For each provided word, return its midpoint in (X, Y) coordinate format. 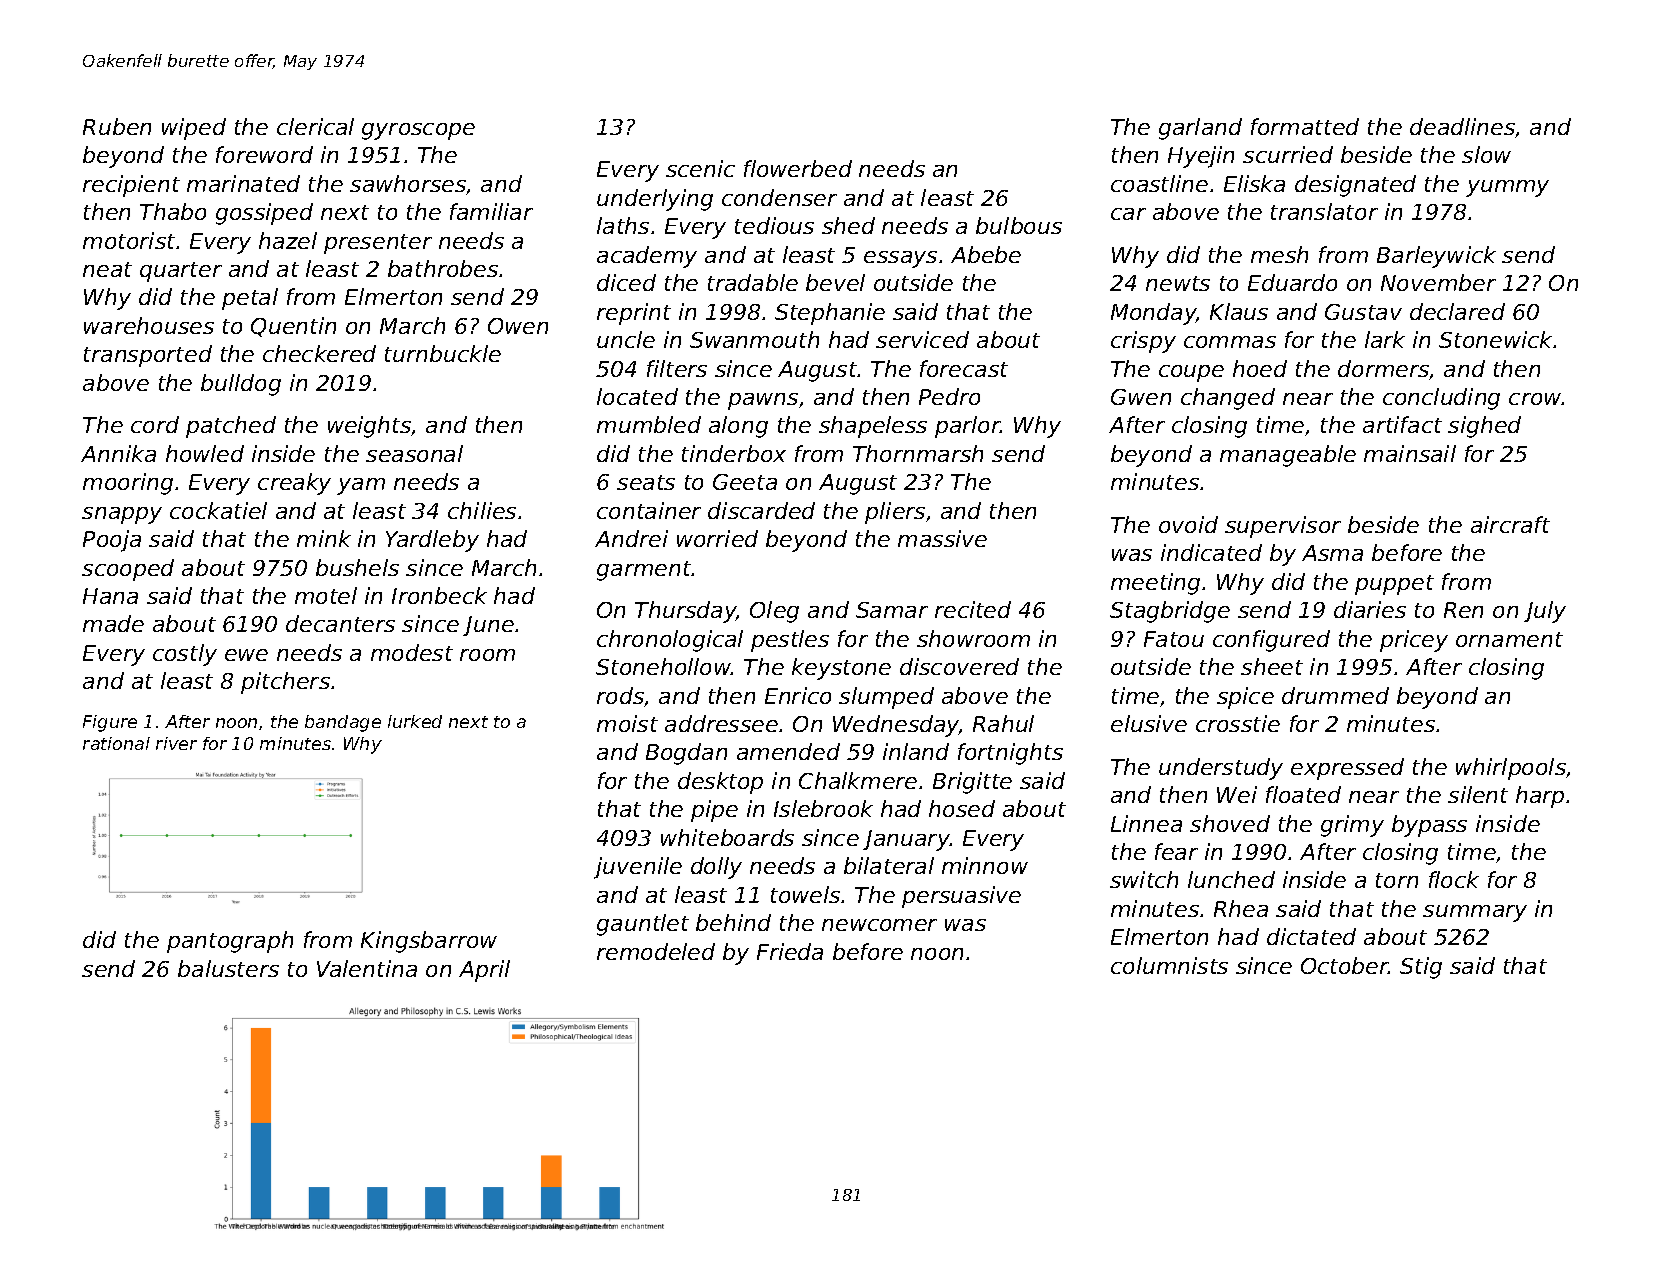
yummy (1507, 188)
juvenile (638, 868)
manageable (1288, 456)
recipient (131, 186)
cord (155, 424)
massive (942, 538)
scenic (700, 168)
